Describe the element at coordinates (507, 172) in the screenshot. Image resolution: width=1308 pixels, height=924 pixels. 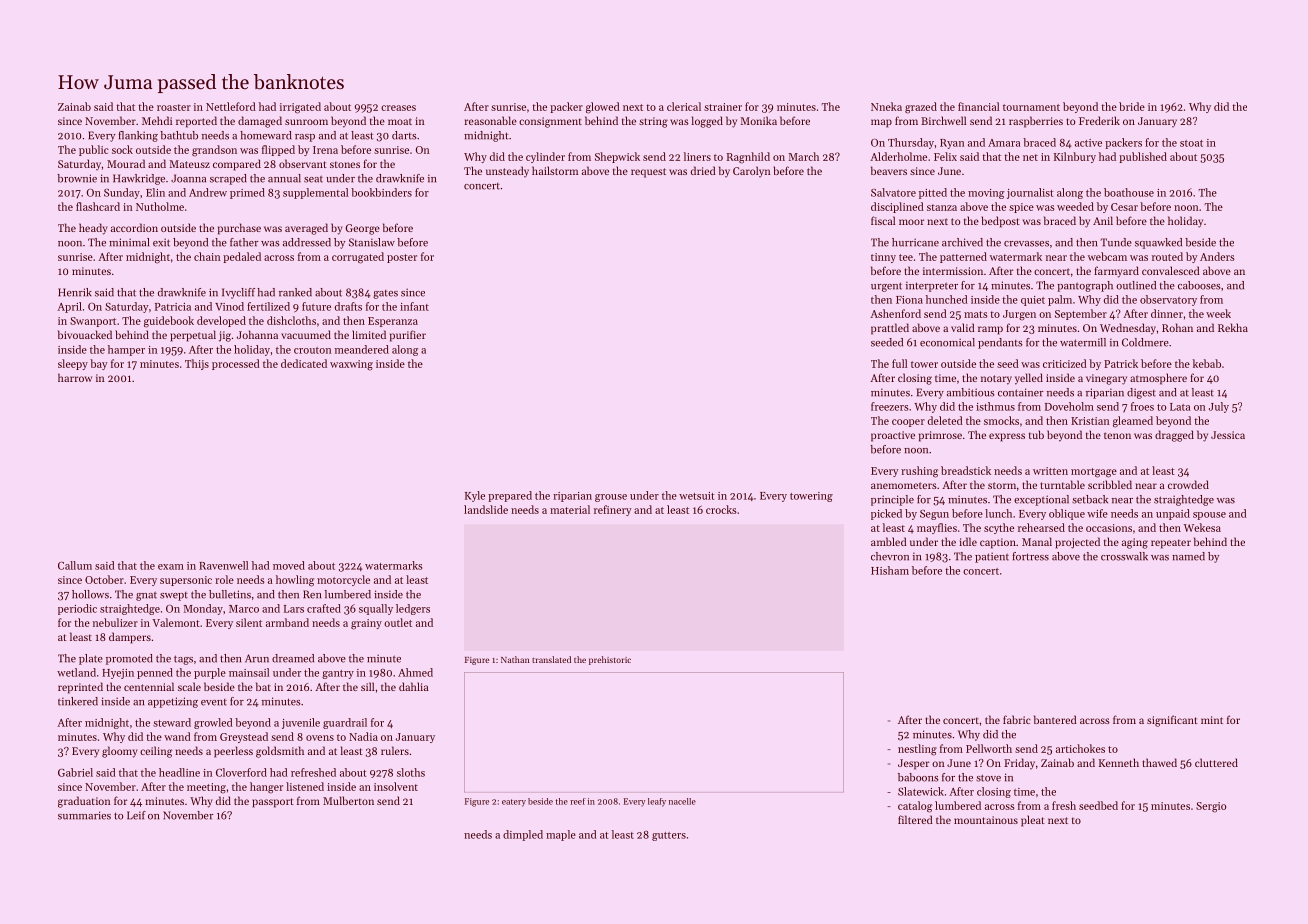
I see `unsteady` at that location.
